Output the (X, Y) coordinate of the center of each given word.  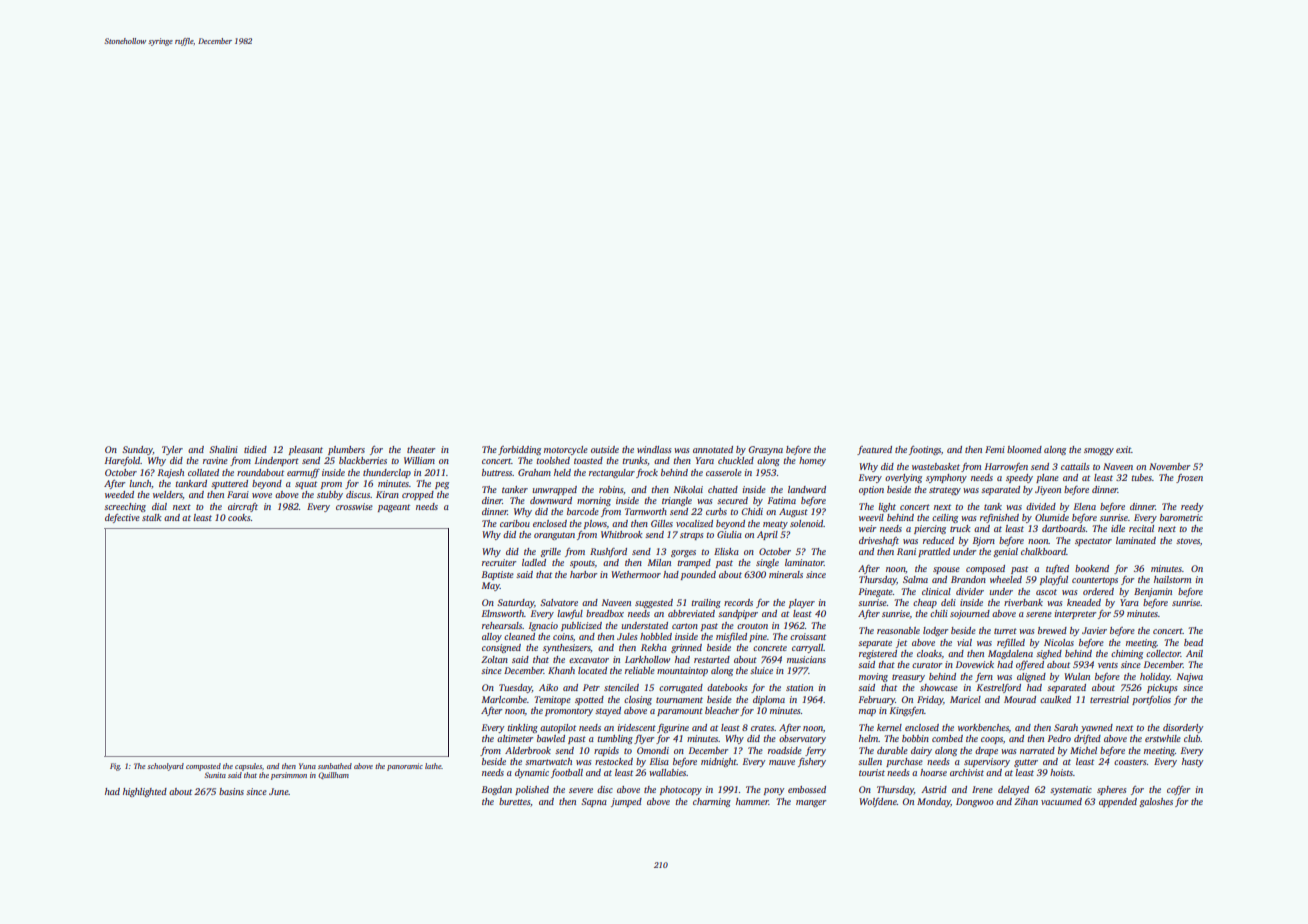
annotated (713, 449)
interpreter (1075, 614)
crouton (752, 626)
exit (1123, 449)
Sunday (137, 450)
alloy (492, 637)
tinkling (522, 728)
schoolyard (165, 767)
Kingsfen (907, 711)
